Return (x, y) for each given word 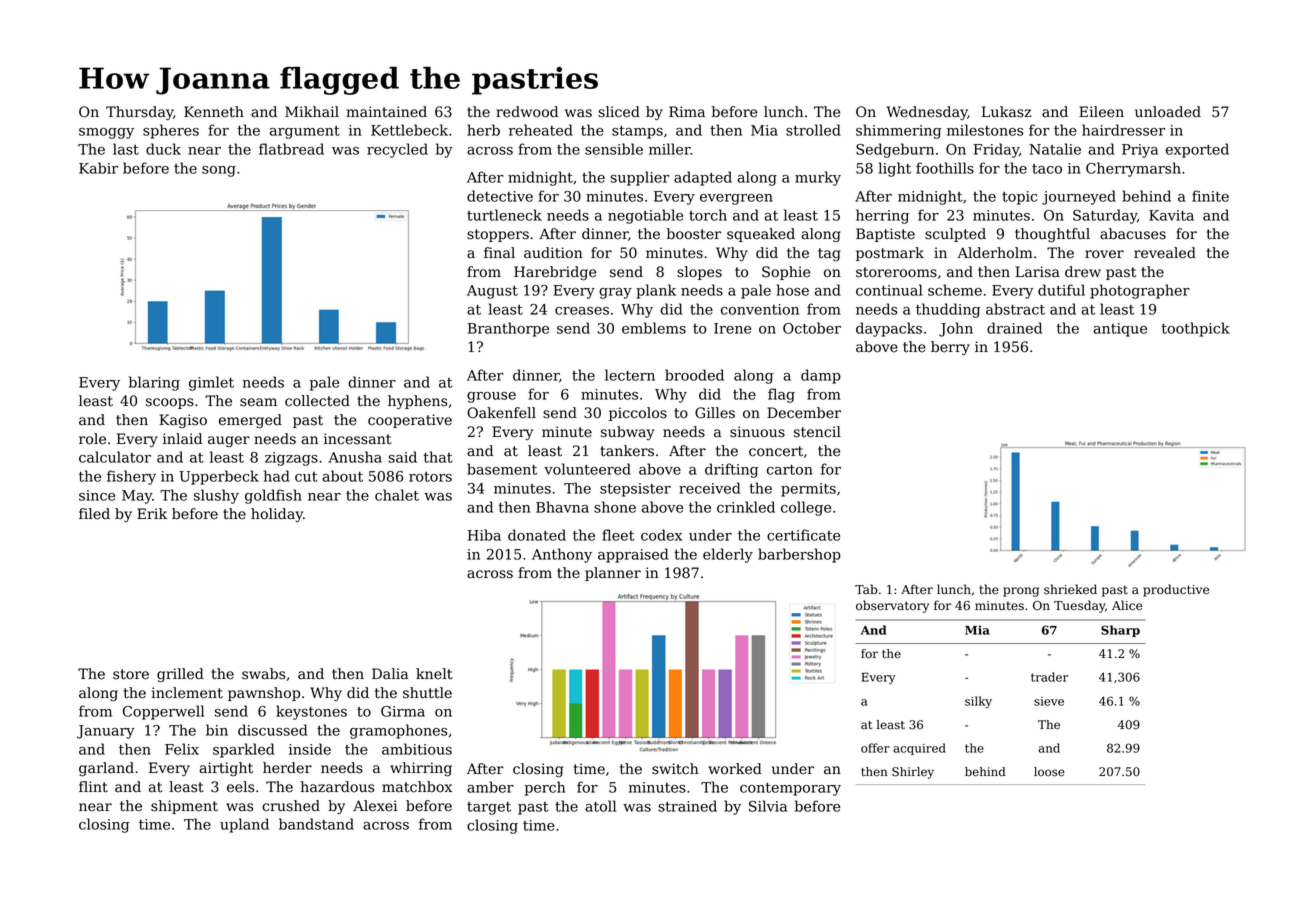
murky (818, 178)
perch (545, 788)
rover (1104, 254)
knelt (434, 674)
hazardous (337, 787)
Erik (152, 513)
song (219, 171)
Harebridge (555, 273)
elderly (728, 555)
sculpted (955, 235)
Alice (1127, 605)
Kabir (98, 168)
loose (1049, 772)
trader (1049, 677)
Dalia (390, 674)
